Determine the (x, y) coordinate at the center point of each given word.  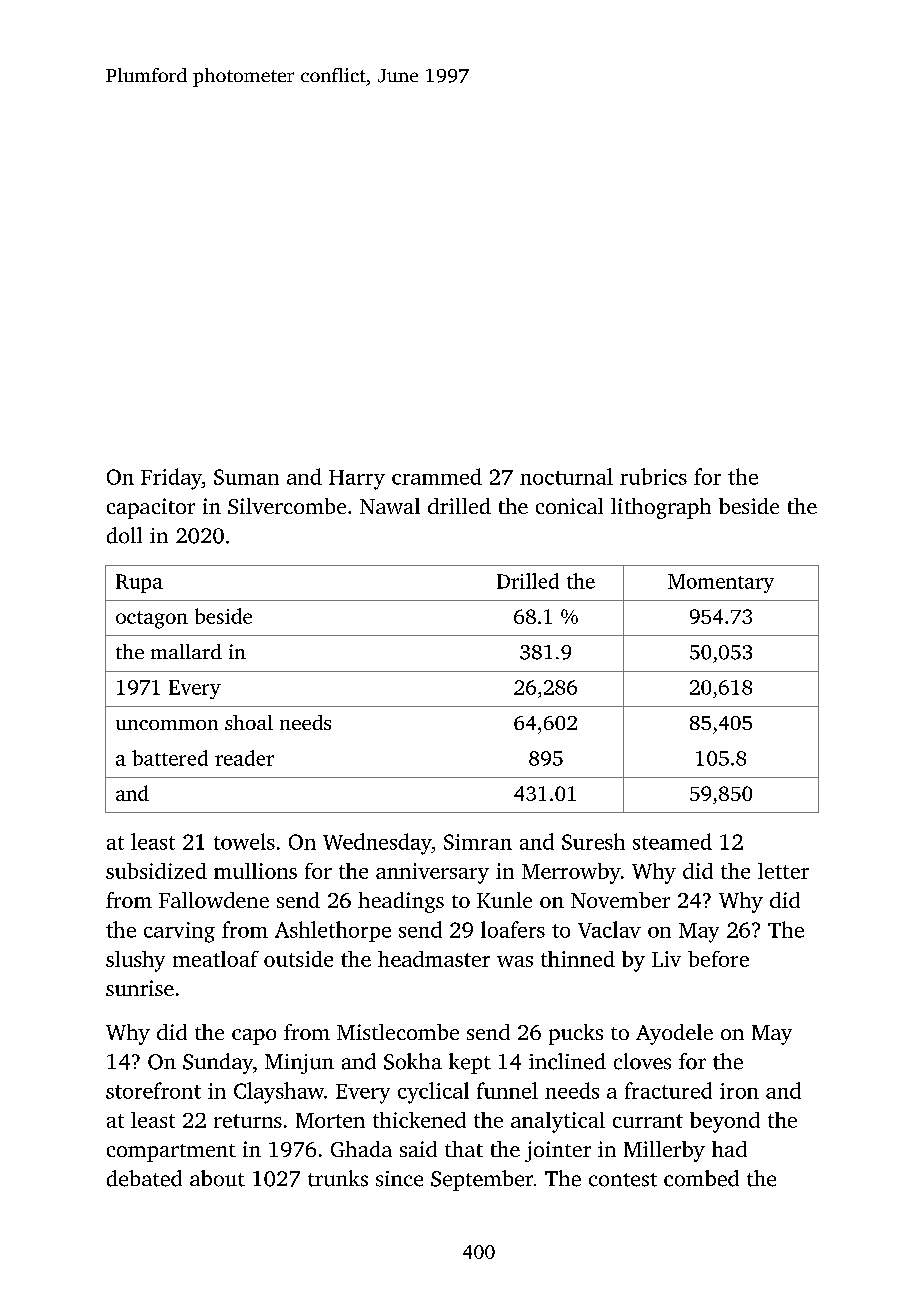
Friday (171, 479)
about (217, 1178)
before (718, 959)
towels (244, 841)
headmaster (434, 959)
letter (783, 871)
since (399, 1179)
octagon (152, 620)
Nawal (390, 506)
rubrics (653, 476)
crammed (437, 476)
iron (739, 1091)
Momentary (721, 583)
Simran (478, 842)
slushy (135, 961)
